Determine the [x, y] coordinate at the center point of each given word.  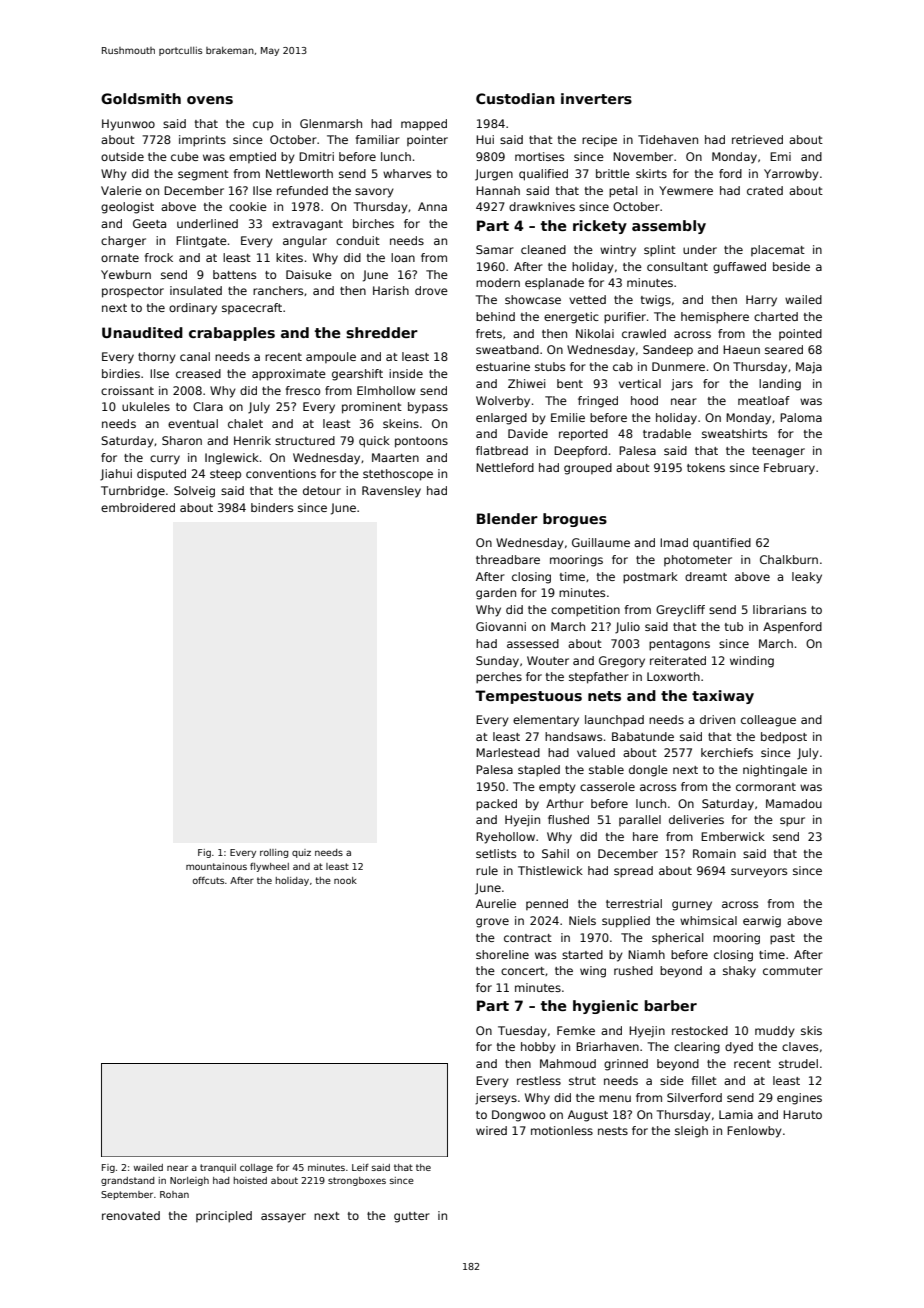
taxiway [723, 697]
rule [487, 870]
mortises [539, 156]
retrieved [757, 139]
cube [185, 156]
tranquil [218, 1168]
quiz [301, 853]
